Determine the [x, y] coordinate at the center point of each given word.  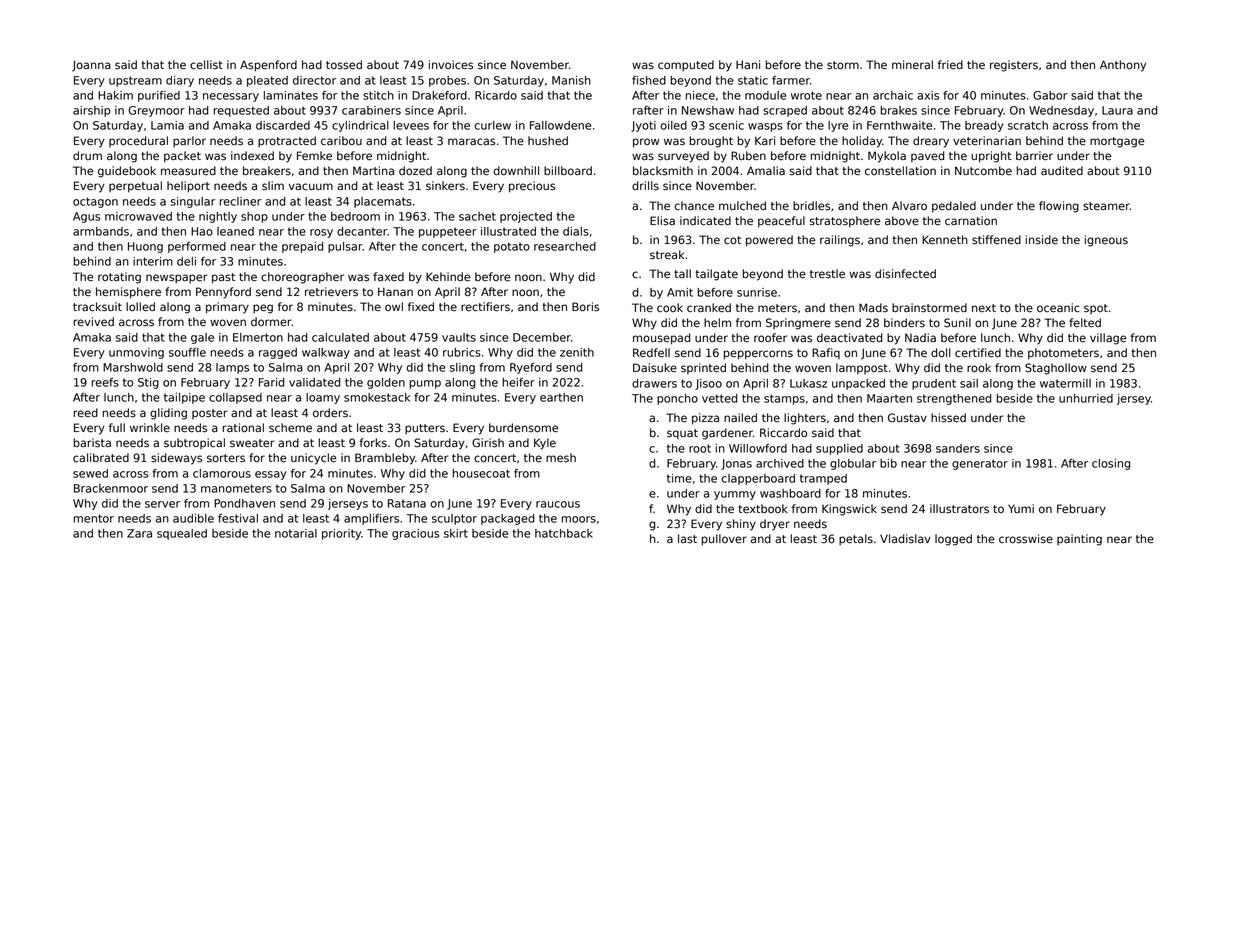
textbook [763, 509]
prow [646, 143]
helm [717, 323]
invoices [451, 65]
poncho [677, 399]
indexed [252, 156]
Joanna [91, 66]
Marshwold [133, 367]
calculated [340, 337]
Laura [1117, 110]
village [1108, 339]
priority [341, 534]
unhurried [1086, 398]
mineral [912, 65]
